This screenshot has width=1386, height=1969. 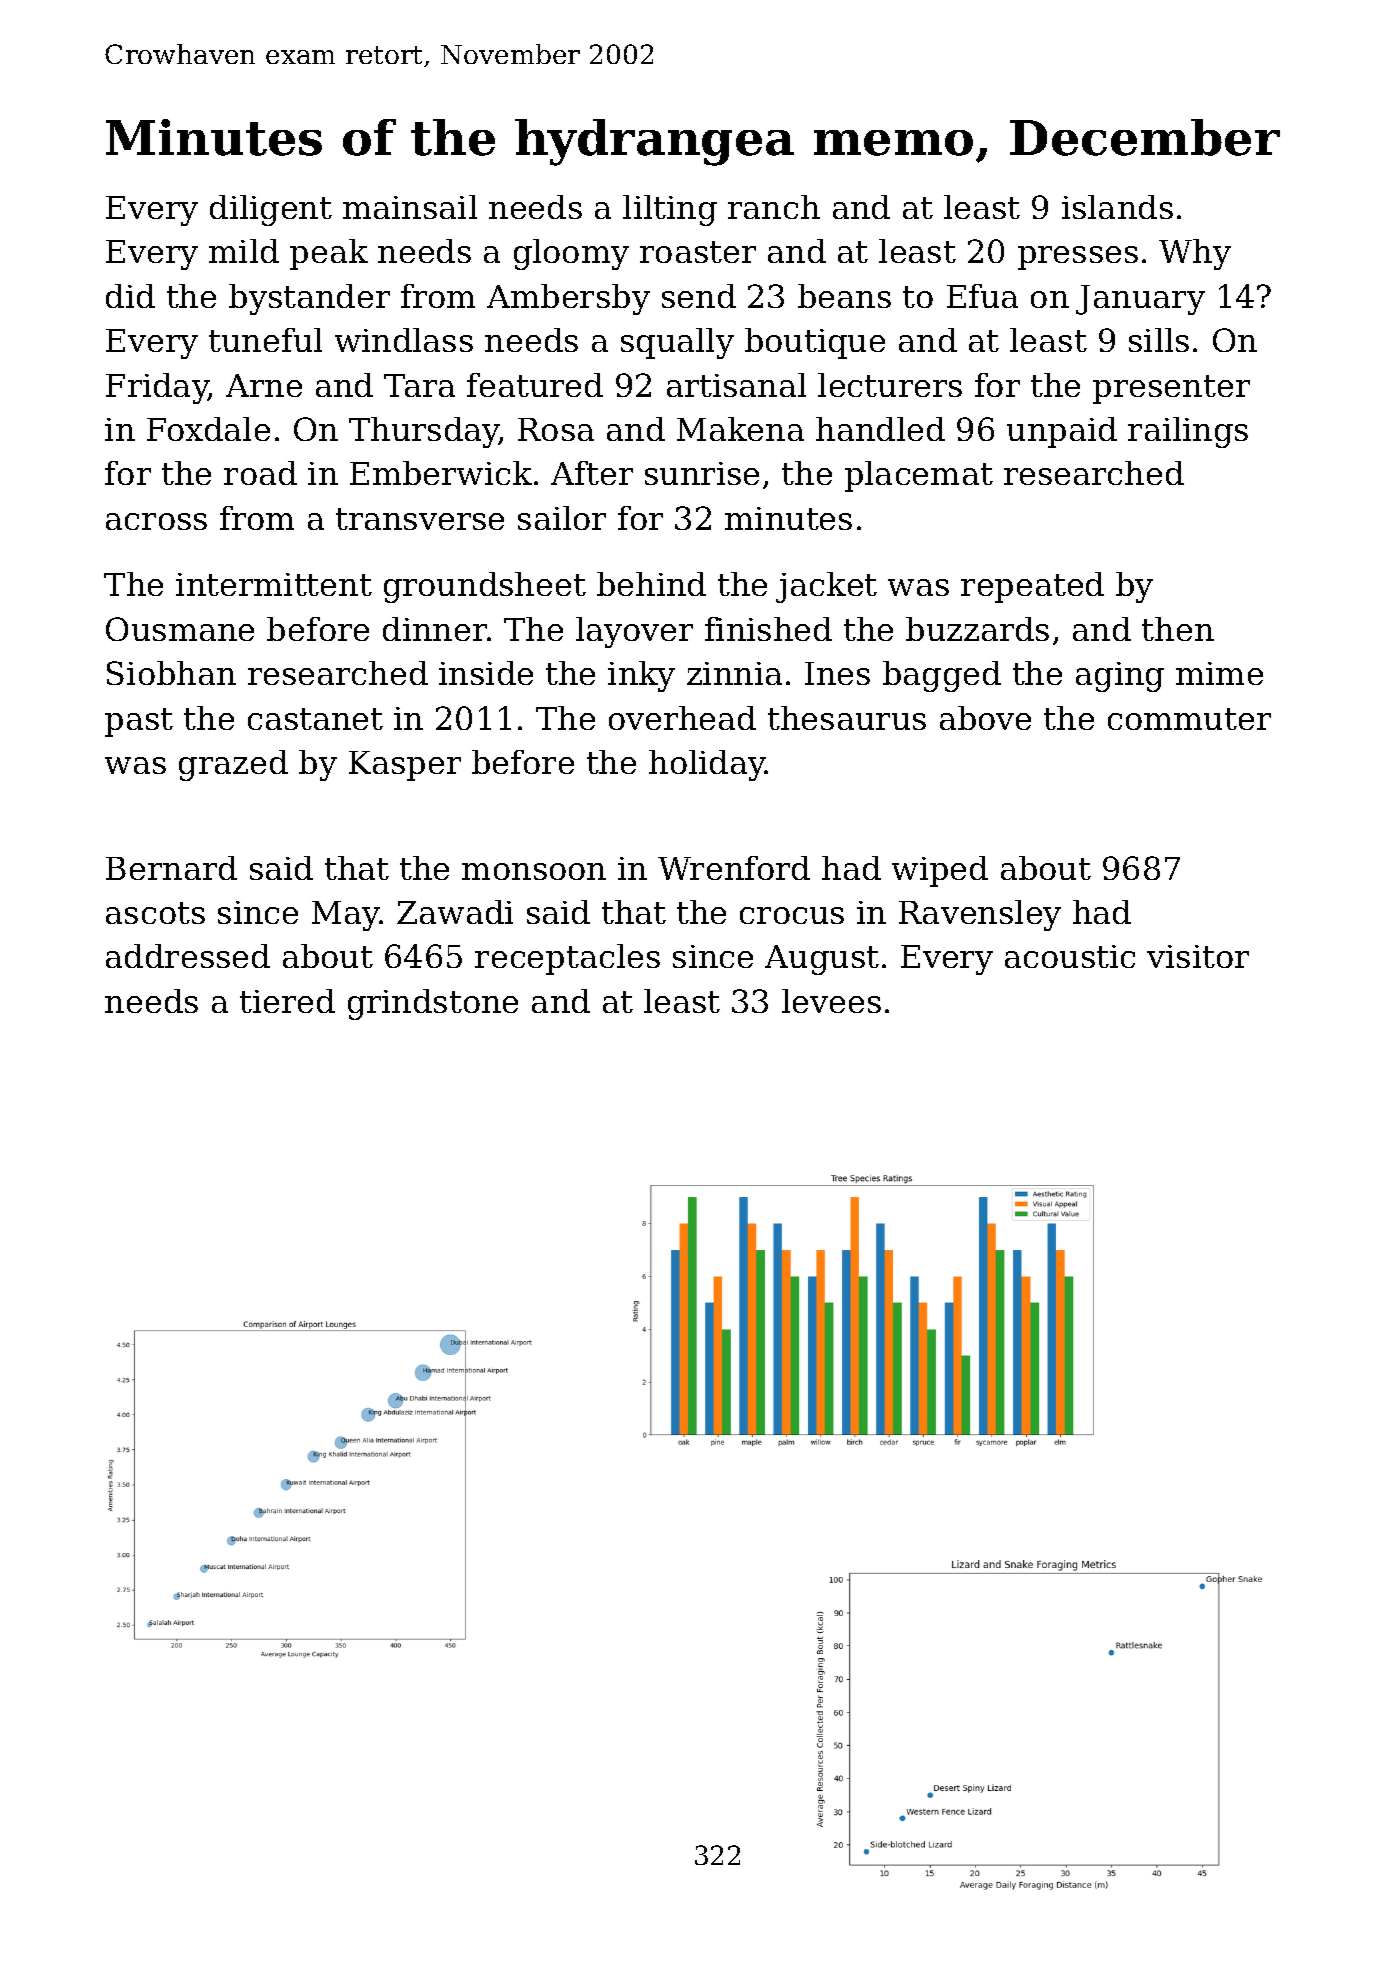 What do you see at coordinates (831, 1001) in the screenshot?
I see `levees` at bounding box center [831, 1001].
